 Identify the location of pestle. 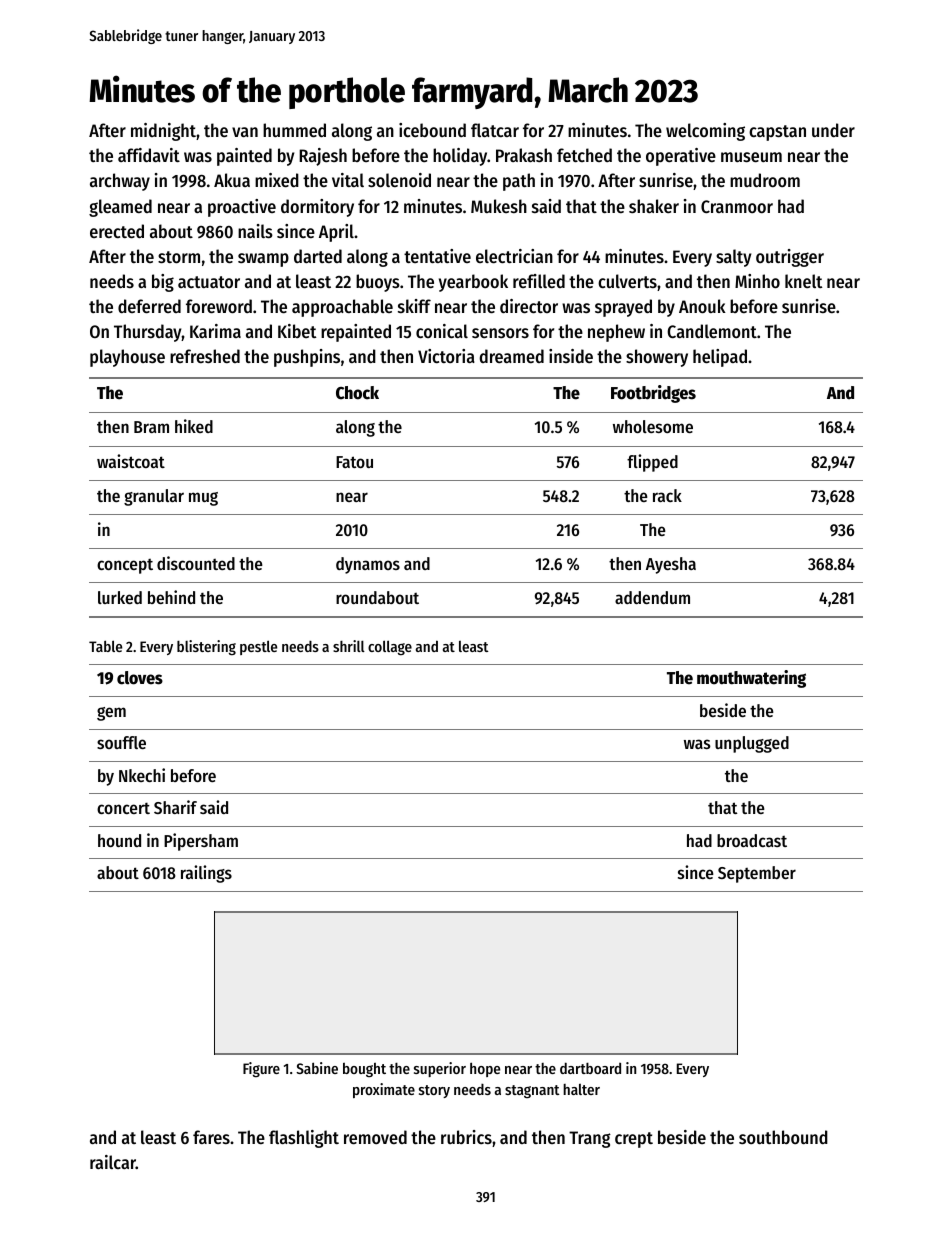
(258, 647).
